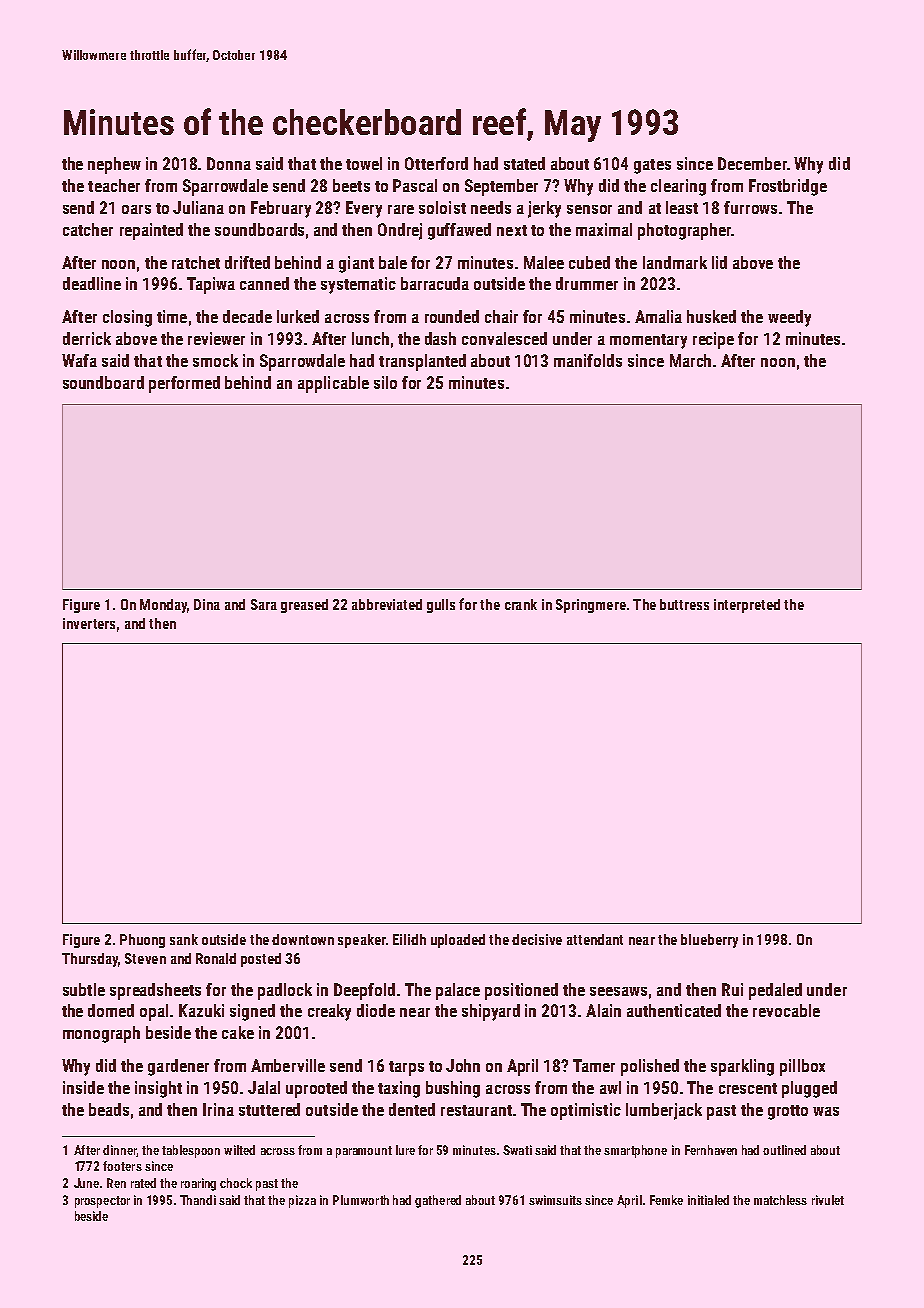  What do you see at coordinates (491, 207) in the image?
I see `needs` at bounding box center [491, 207].
